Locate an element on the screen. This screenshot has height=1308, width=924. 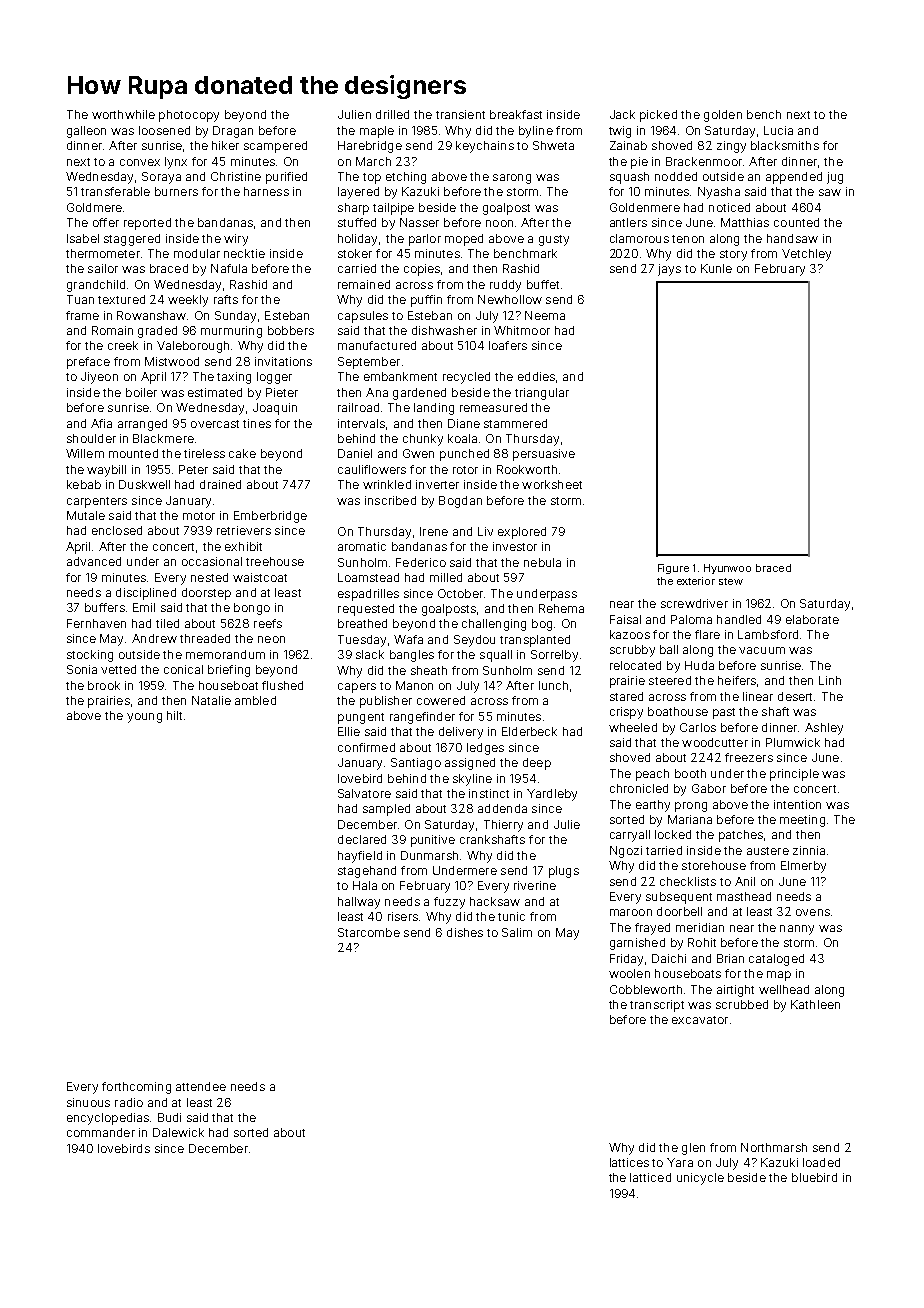
Vetchley is located at coordinates (806, 255).
